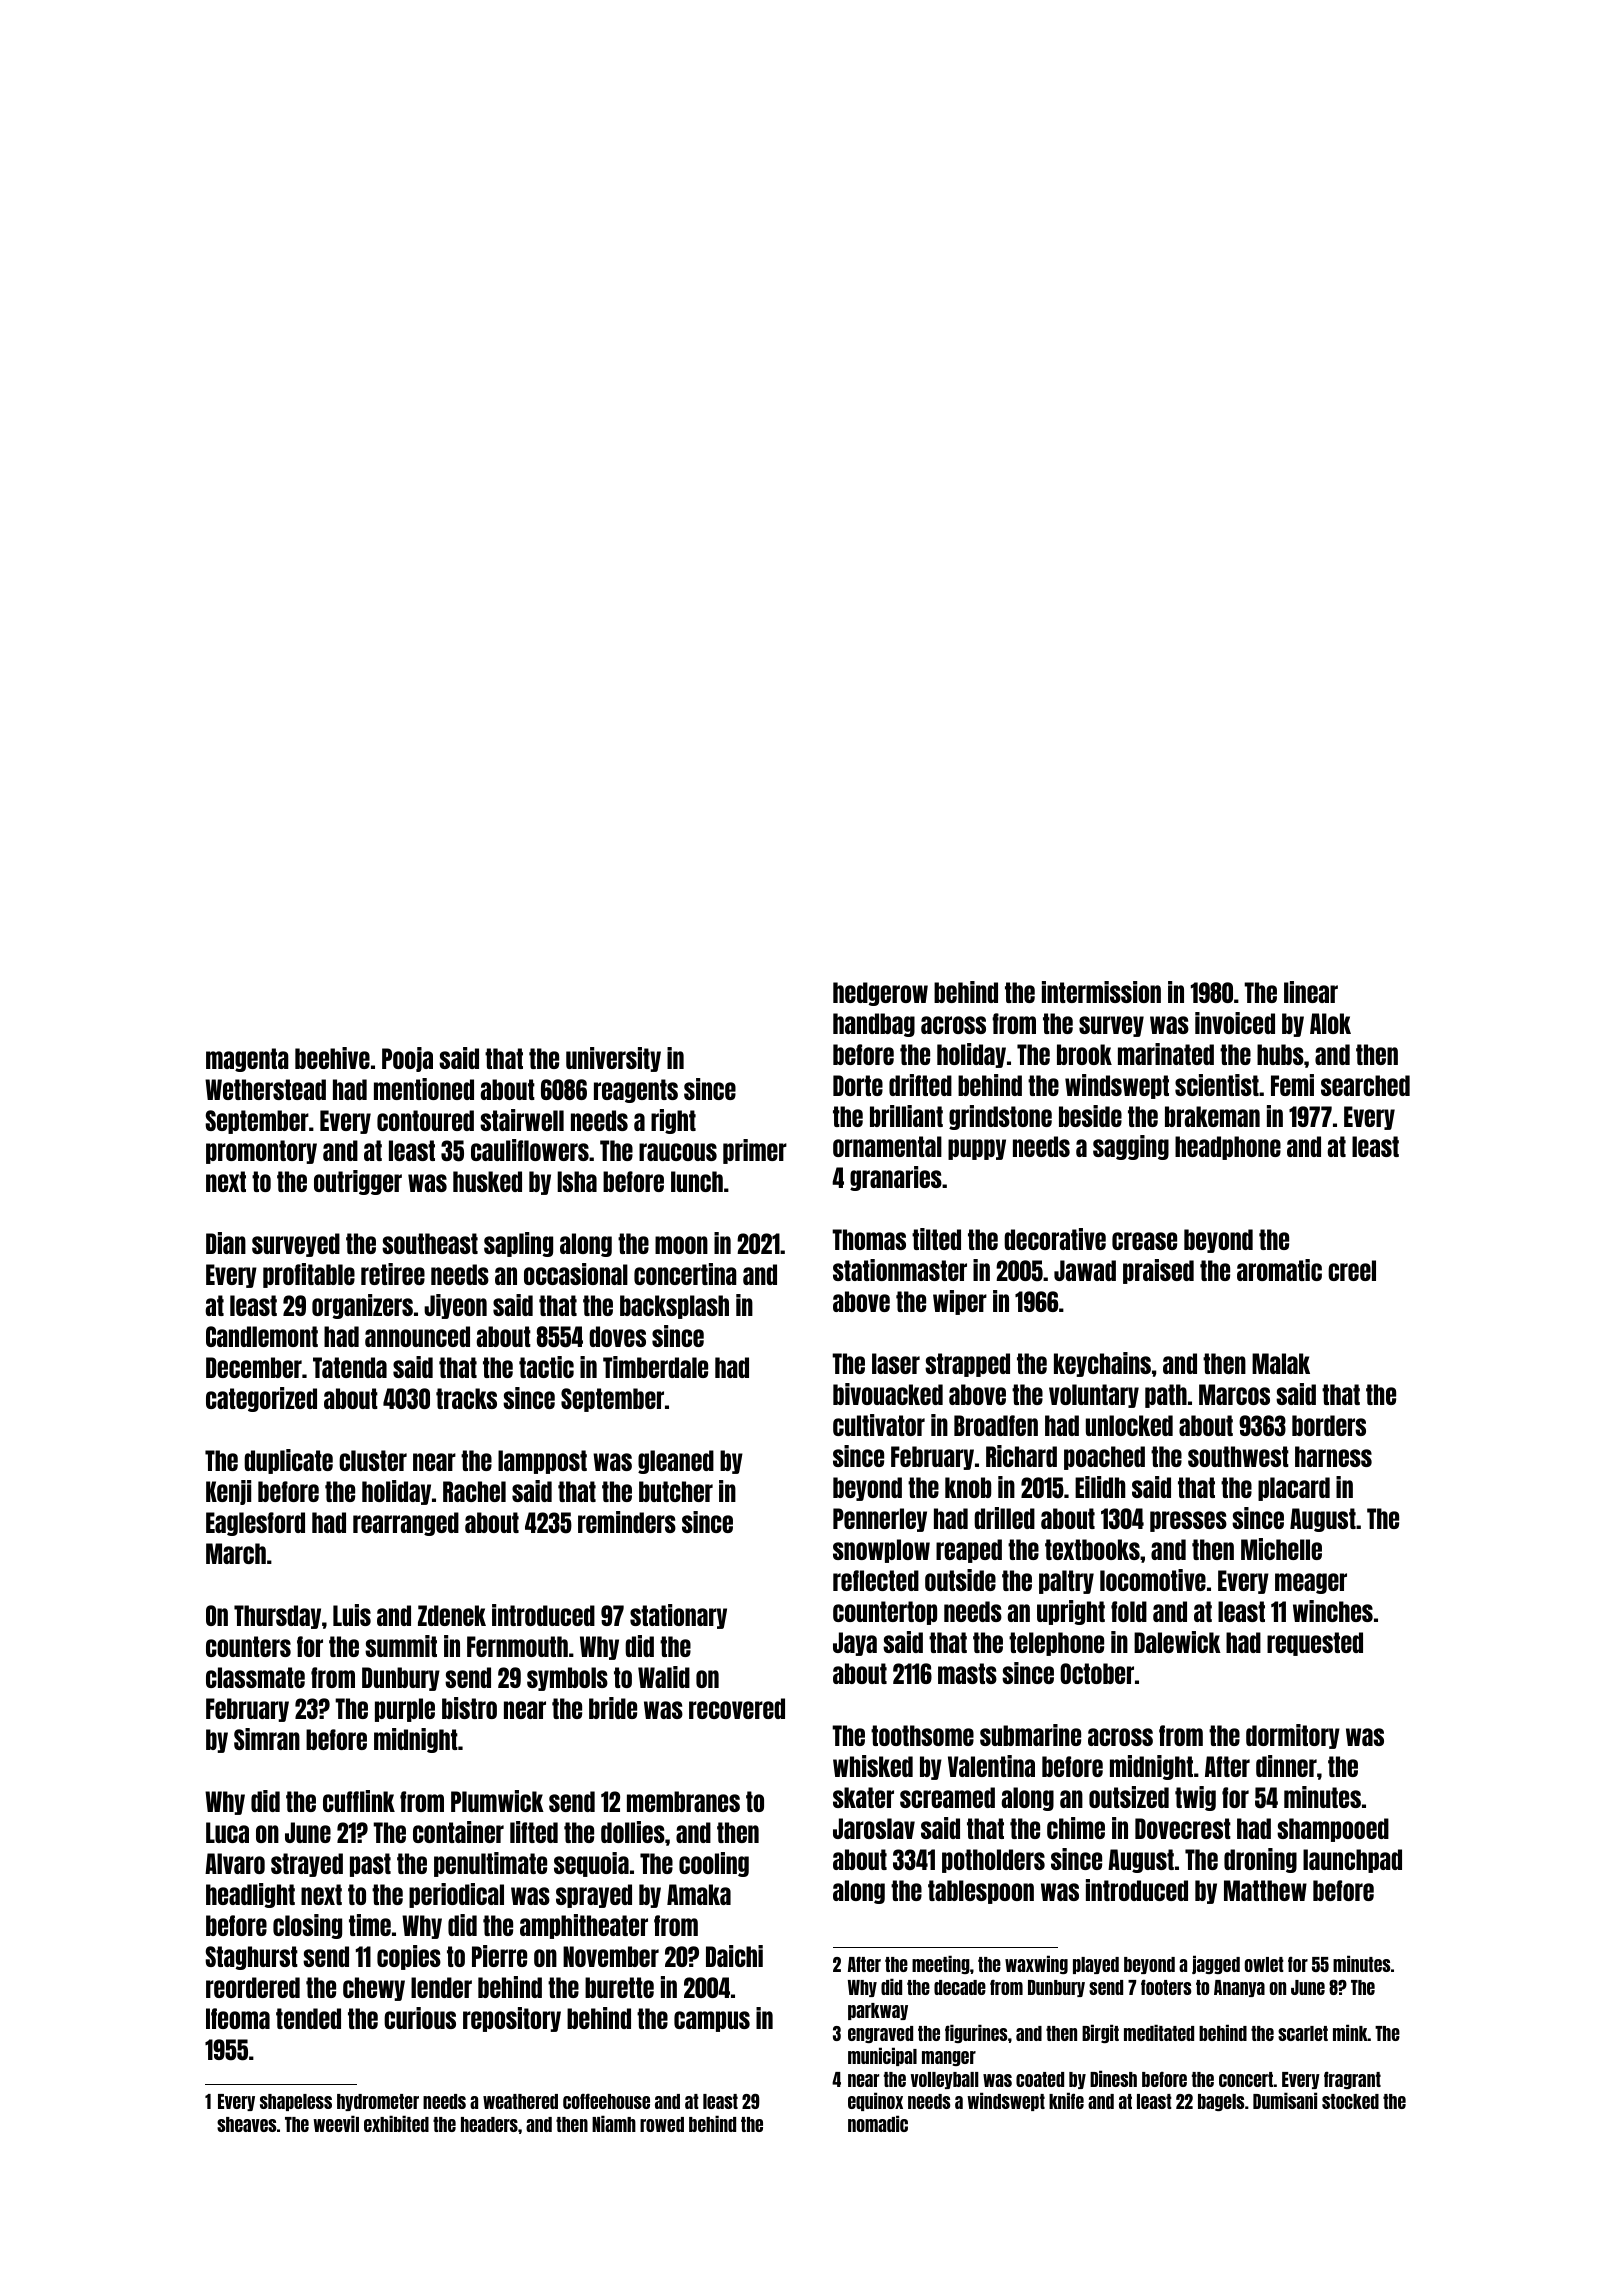  Describe the element at coordinates (879, 1425) in the screenshot. I see `cultivator` at that location.
